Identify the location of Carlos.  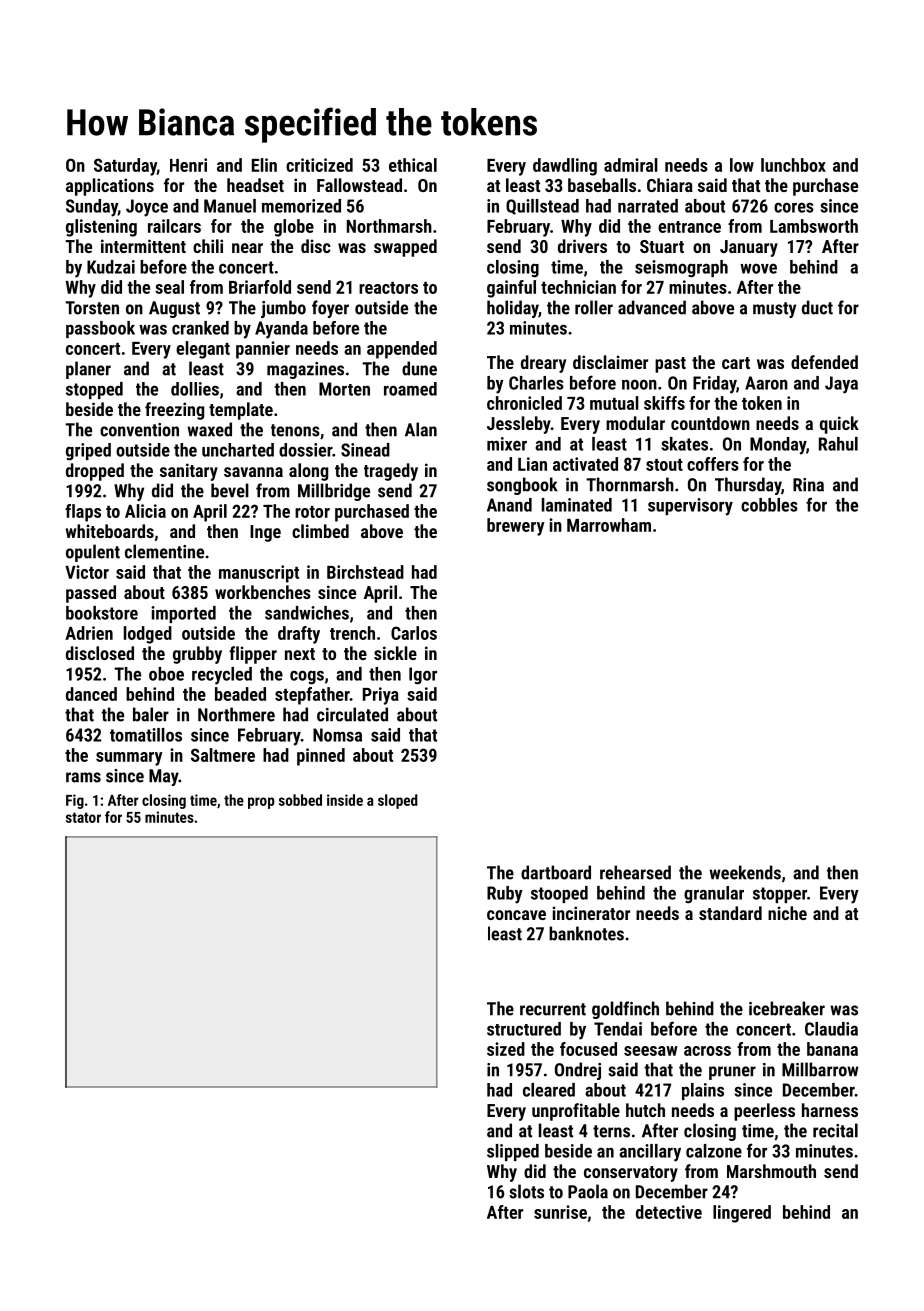
(414, 633).
